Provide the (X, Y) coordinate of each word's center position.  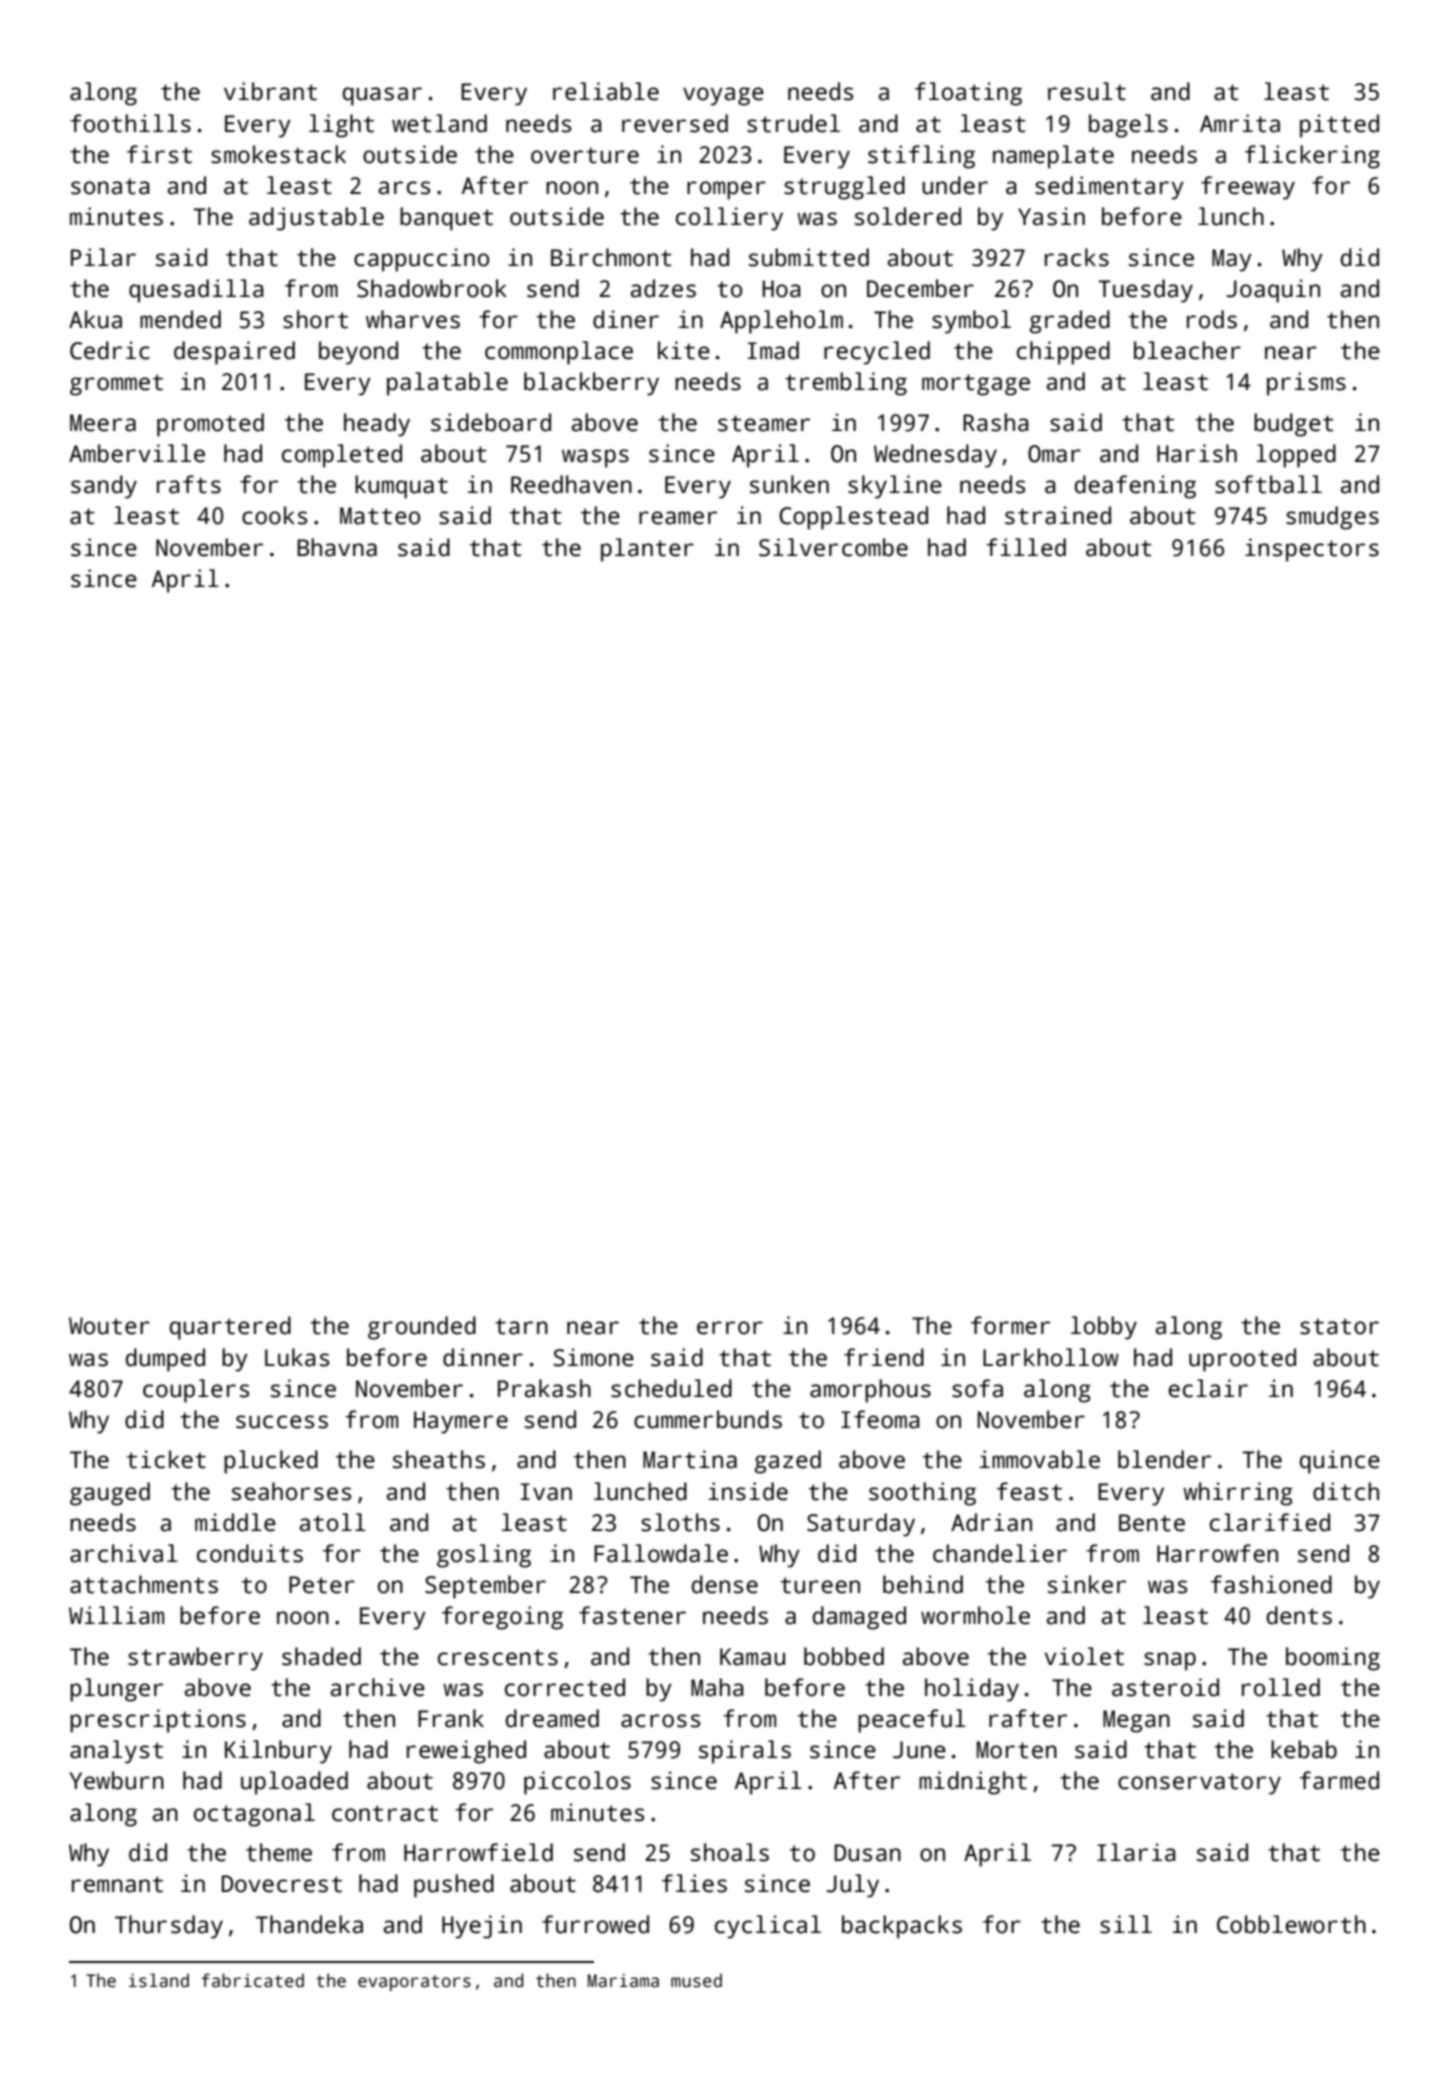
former (1010, 1325)
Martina (690, 1459)
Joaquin (1273, 291)
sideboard (491, 422)
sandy (104, 487)
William (116, 1615)
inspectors (1312, 550)
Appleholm (781, 322)
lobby (1104, 1328)
